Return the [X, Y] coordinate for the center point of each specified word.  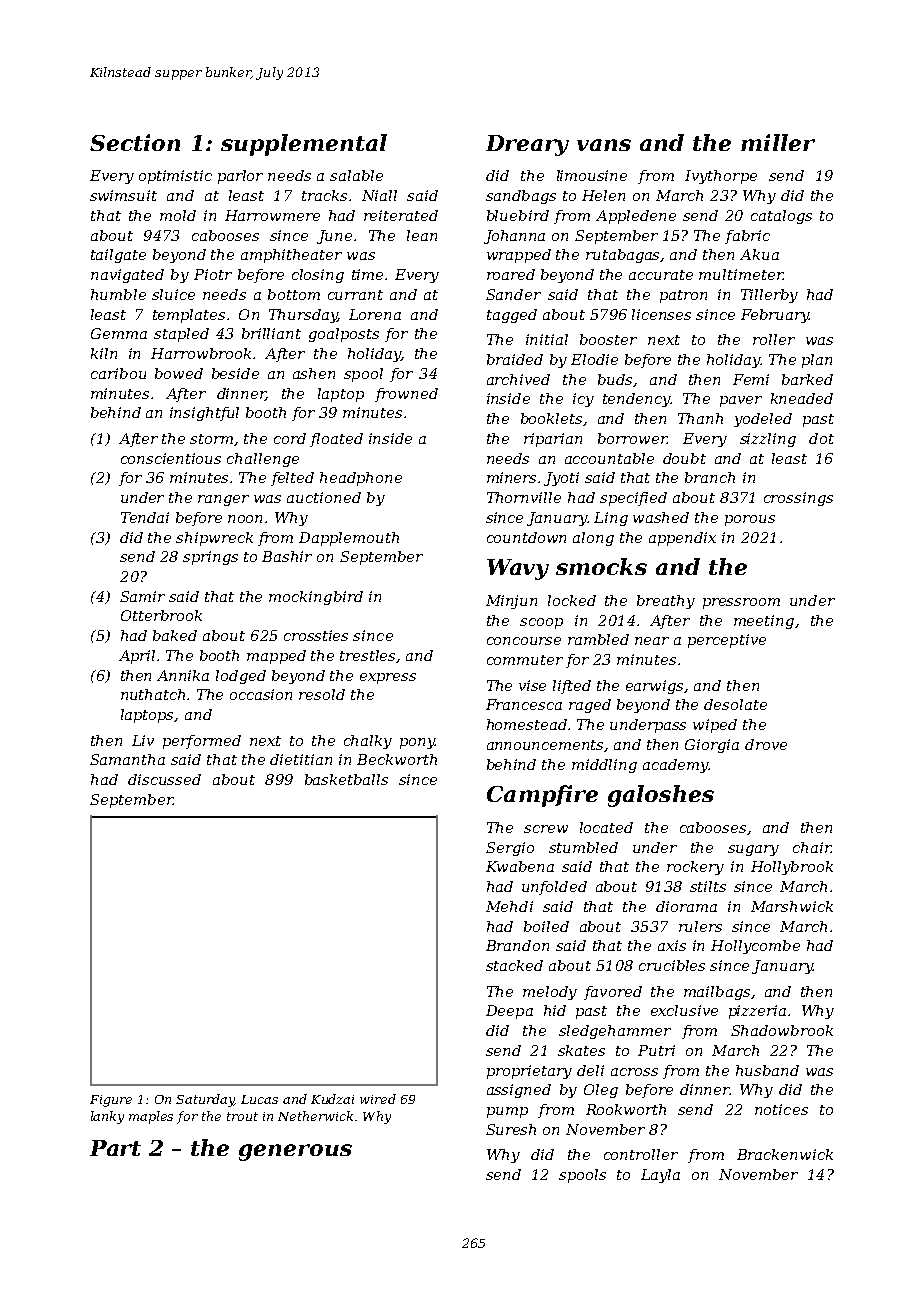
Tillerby [769, 296]
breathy [666, 602]
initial [547, 339]
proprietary [529, 1072]
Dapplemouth [349, 539]
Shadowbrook [782, 1030]
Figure [111, 1101]
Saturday [205, 1100]
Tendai [145, 517]
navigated [127, 276]
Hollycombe [755, 947]
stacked [514, 965]
